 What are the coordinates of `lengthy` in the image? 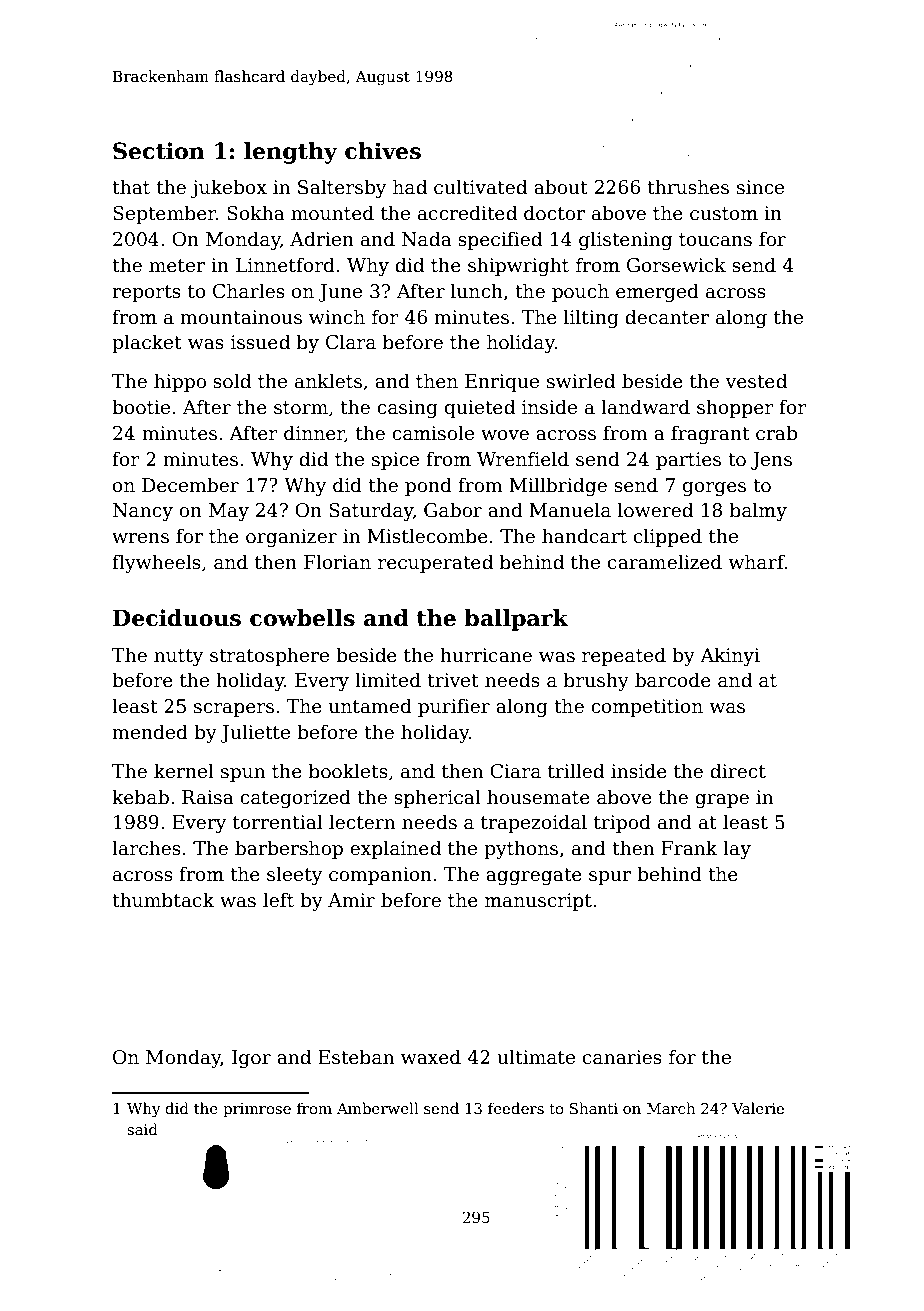 It's located at (291, 153).
